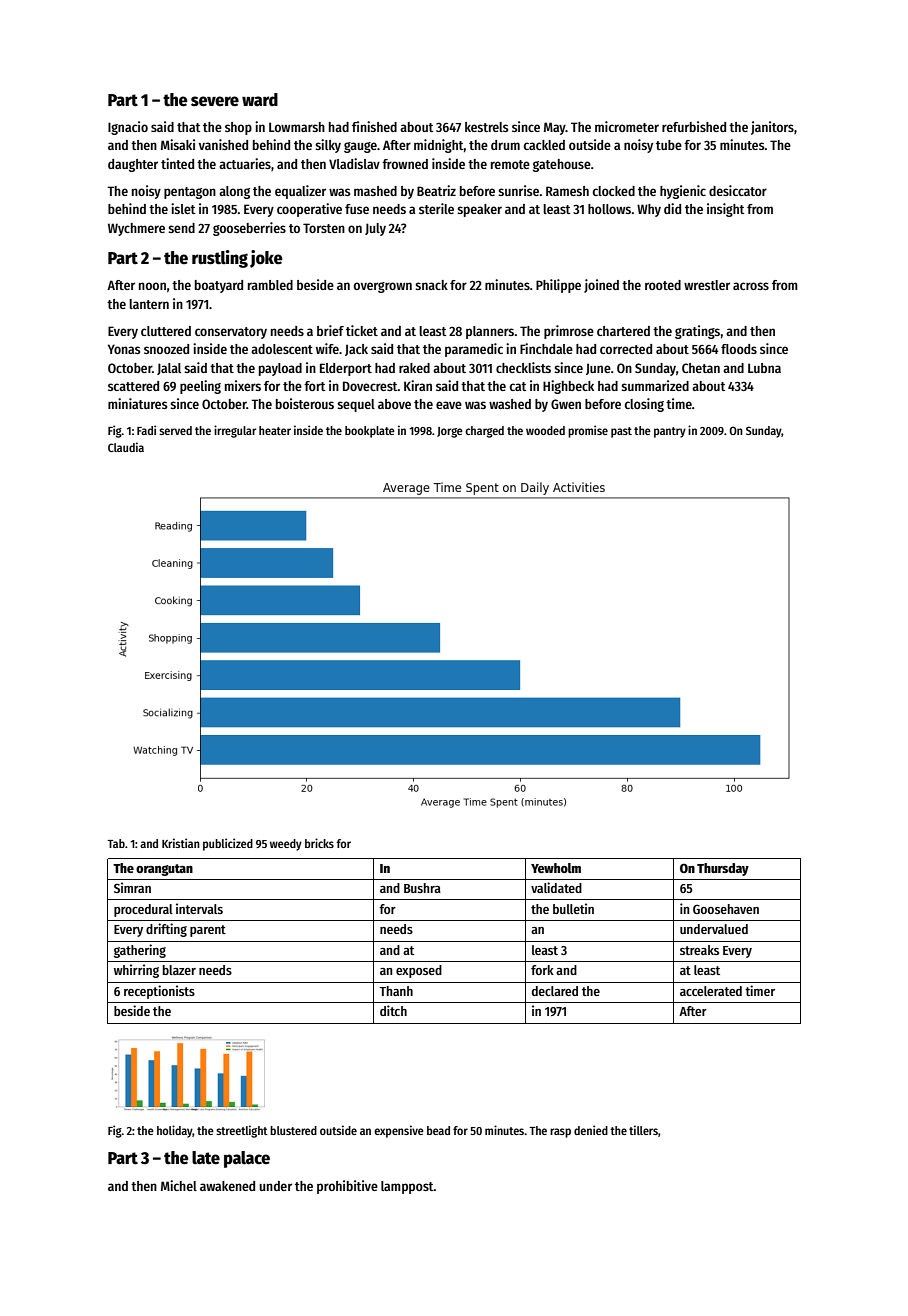 This image has height=1316, width=908. What do you see at coordinates (450, 432) in the image?
I see `Jorge` at bounding box center [450, 432].
